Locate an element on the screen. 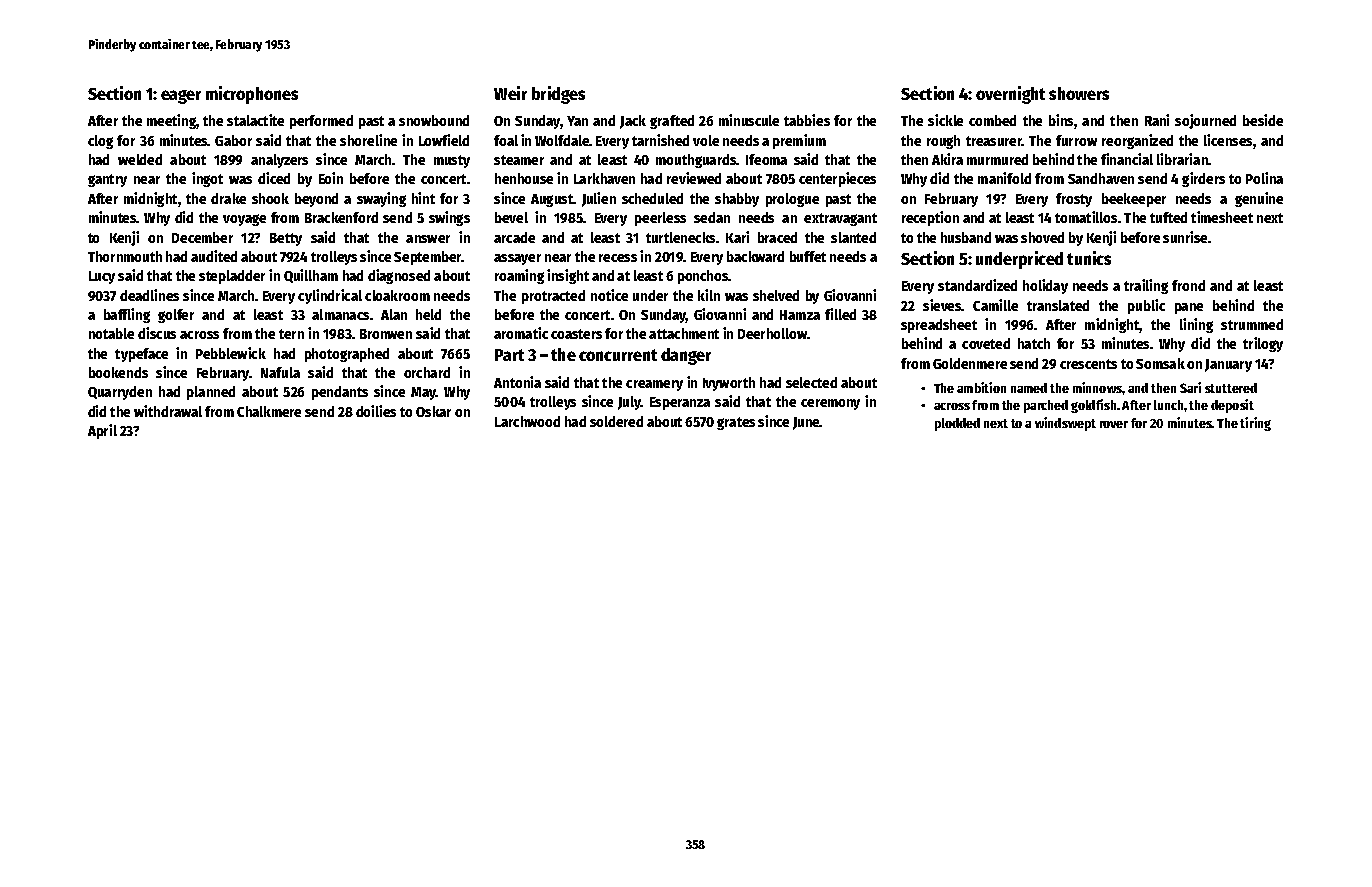 The width and height of the screenshot is (1372, 887). frond is located at coordinates (1188, 285).
